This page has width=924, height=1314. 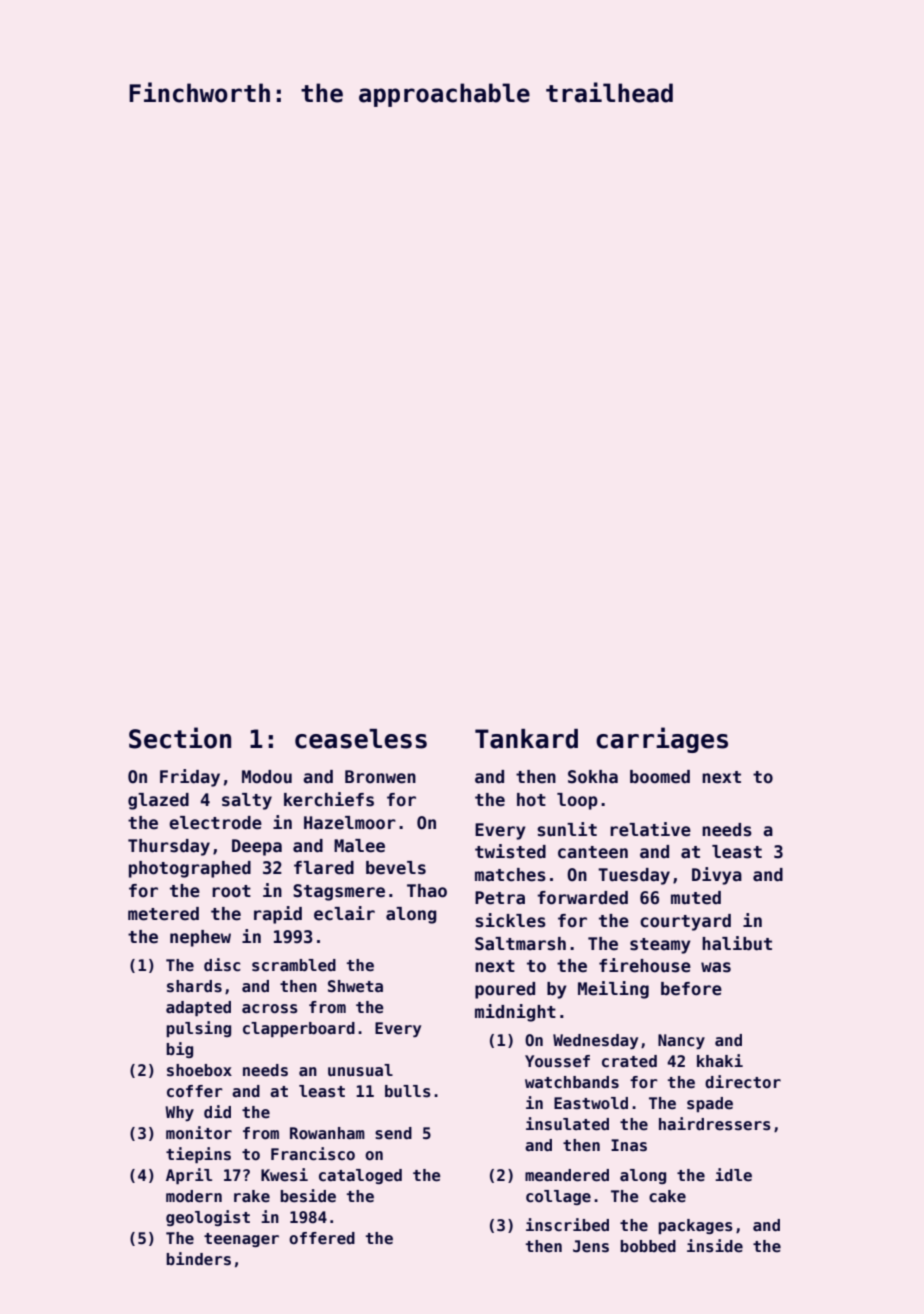 I want to click on cataloged, so click(x=360, y=1176).
